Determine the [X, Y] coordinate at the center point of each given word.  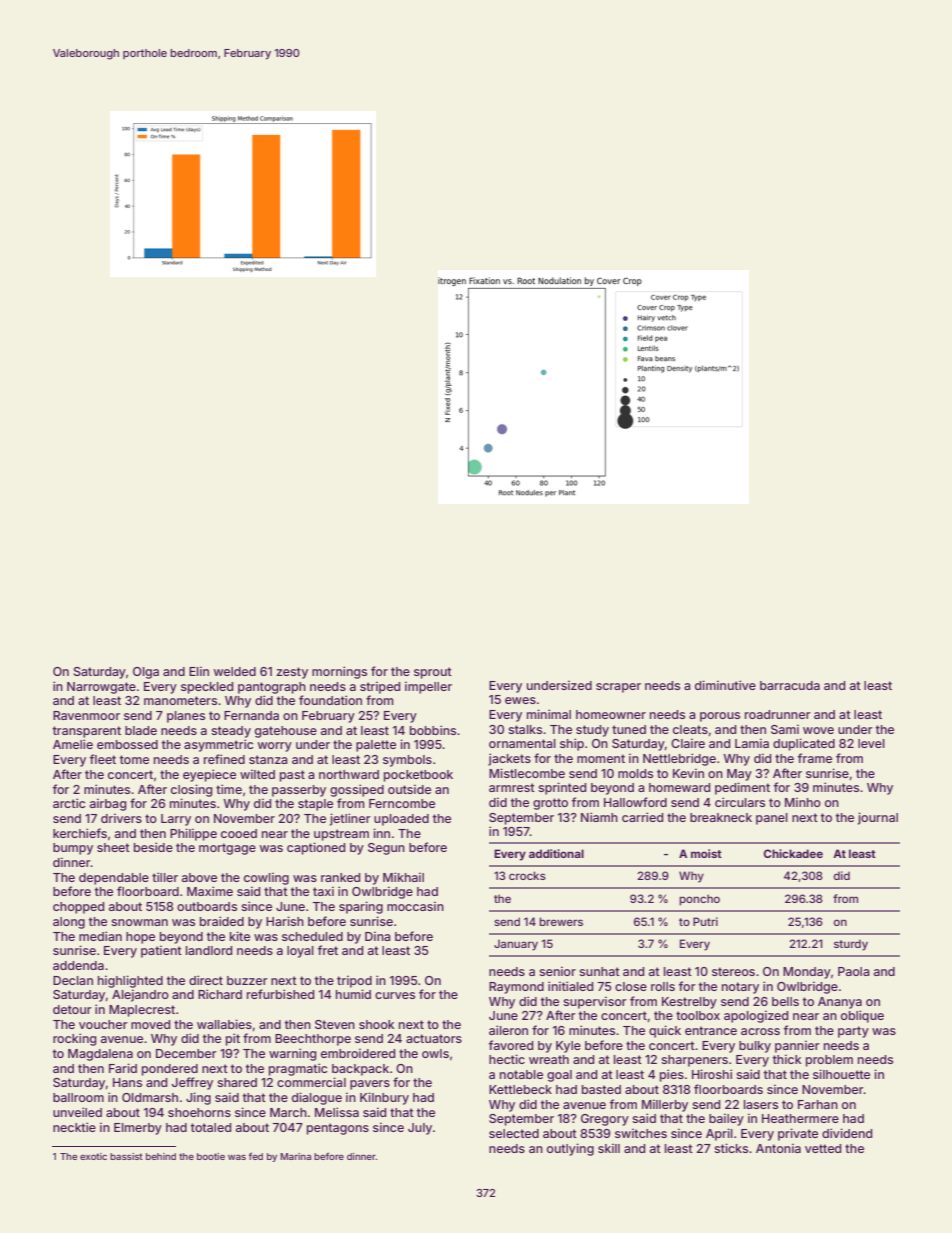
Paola [854, 971]
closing [192, 790]
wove [818, 730]
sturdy [851, 945]
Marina [295, 1156]
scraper [618, 688]
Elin [199, 671]
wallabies [224, 1024]
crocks [527, 875]
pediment [742, 788]
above [199, 877]
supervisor [595, 1002]
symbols [407, 761]
